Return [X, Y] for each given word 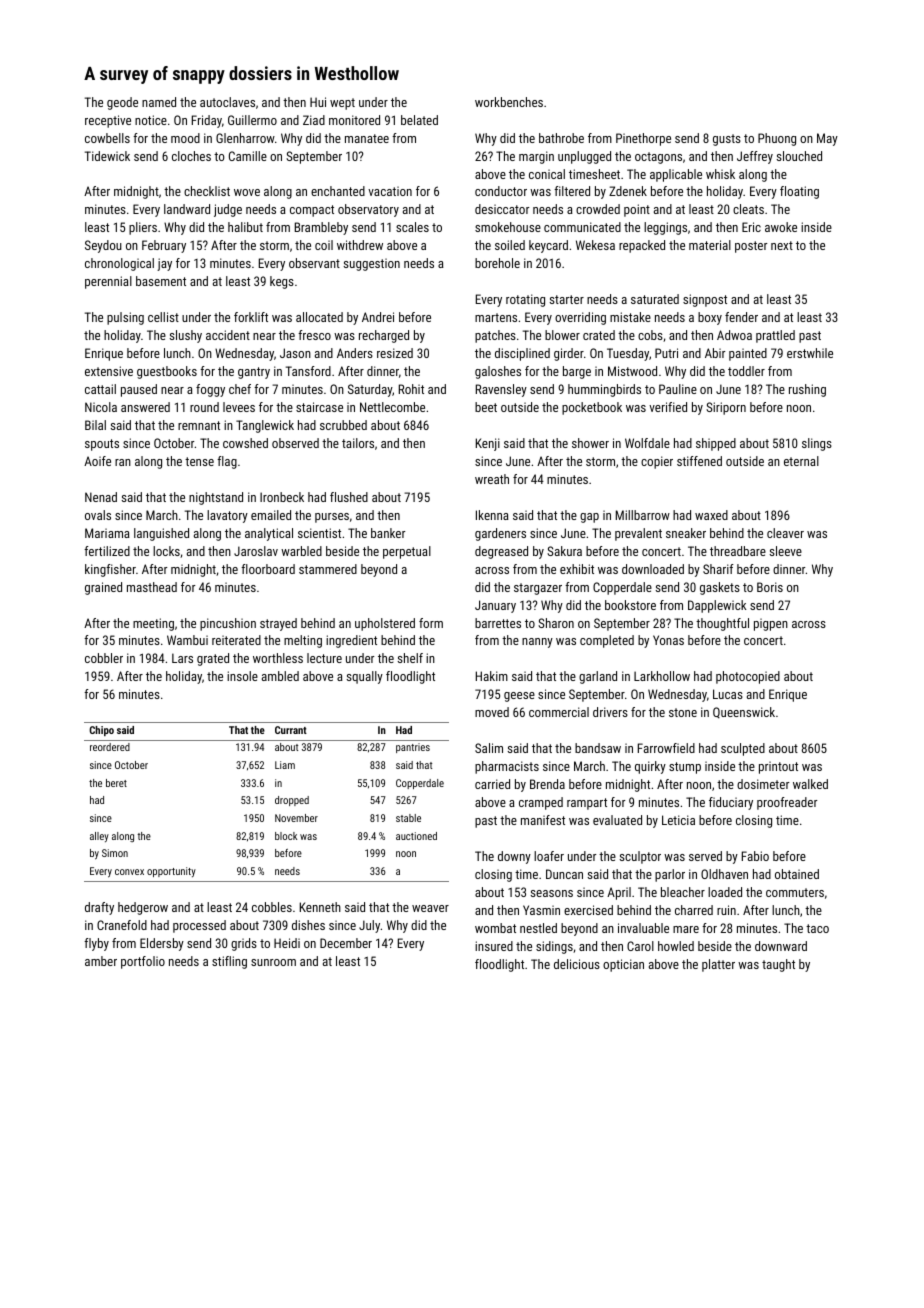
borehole [497, 263]
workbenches [509, 102]
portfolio [143, 962]
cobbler [104, 658]
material [710, 245]
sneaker [686, 533]
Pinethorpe [643, 139]
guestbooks [167, 372]
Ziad [314, 120]
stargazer [538, 589]
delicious [577, 964]
